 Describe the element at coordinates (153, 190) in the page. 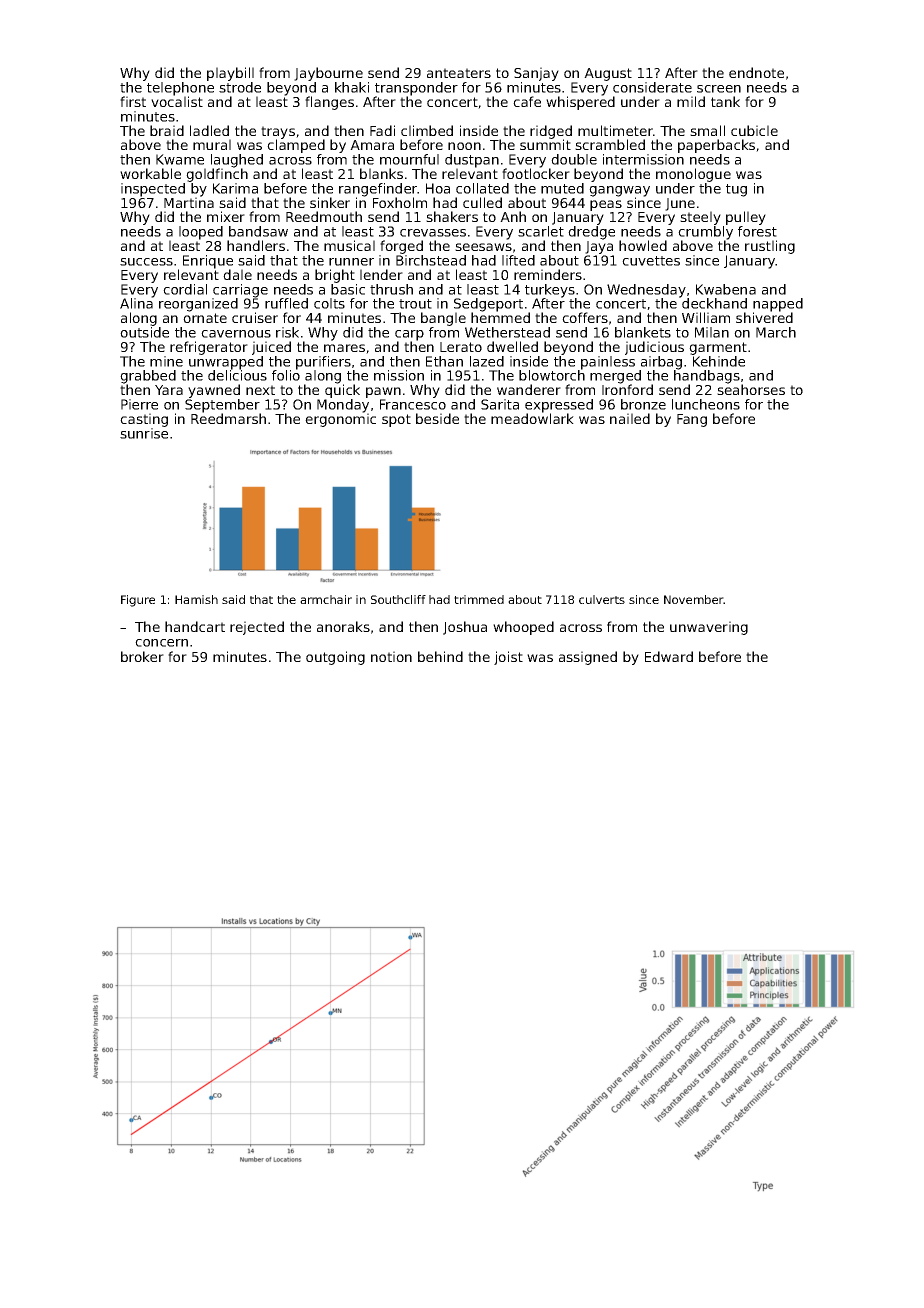

I see `inspected` at that location.
